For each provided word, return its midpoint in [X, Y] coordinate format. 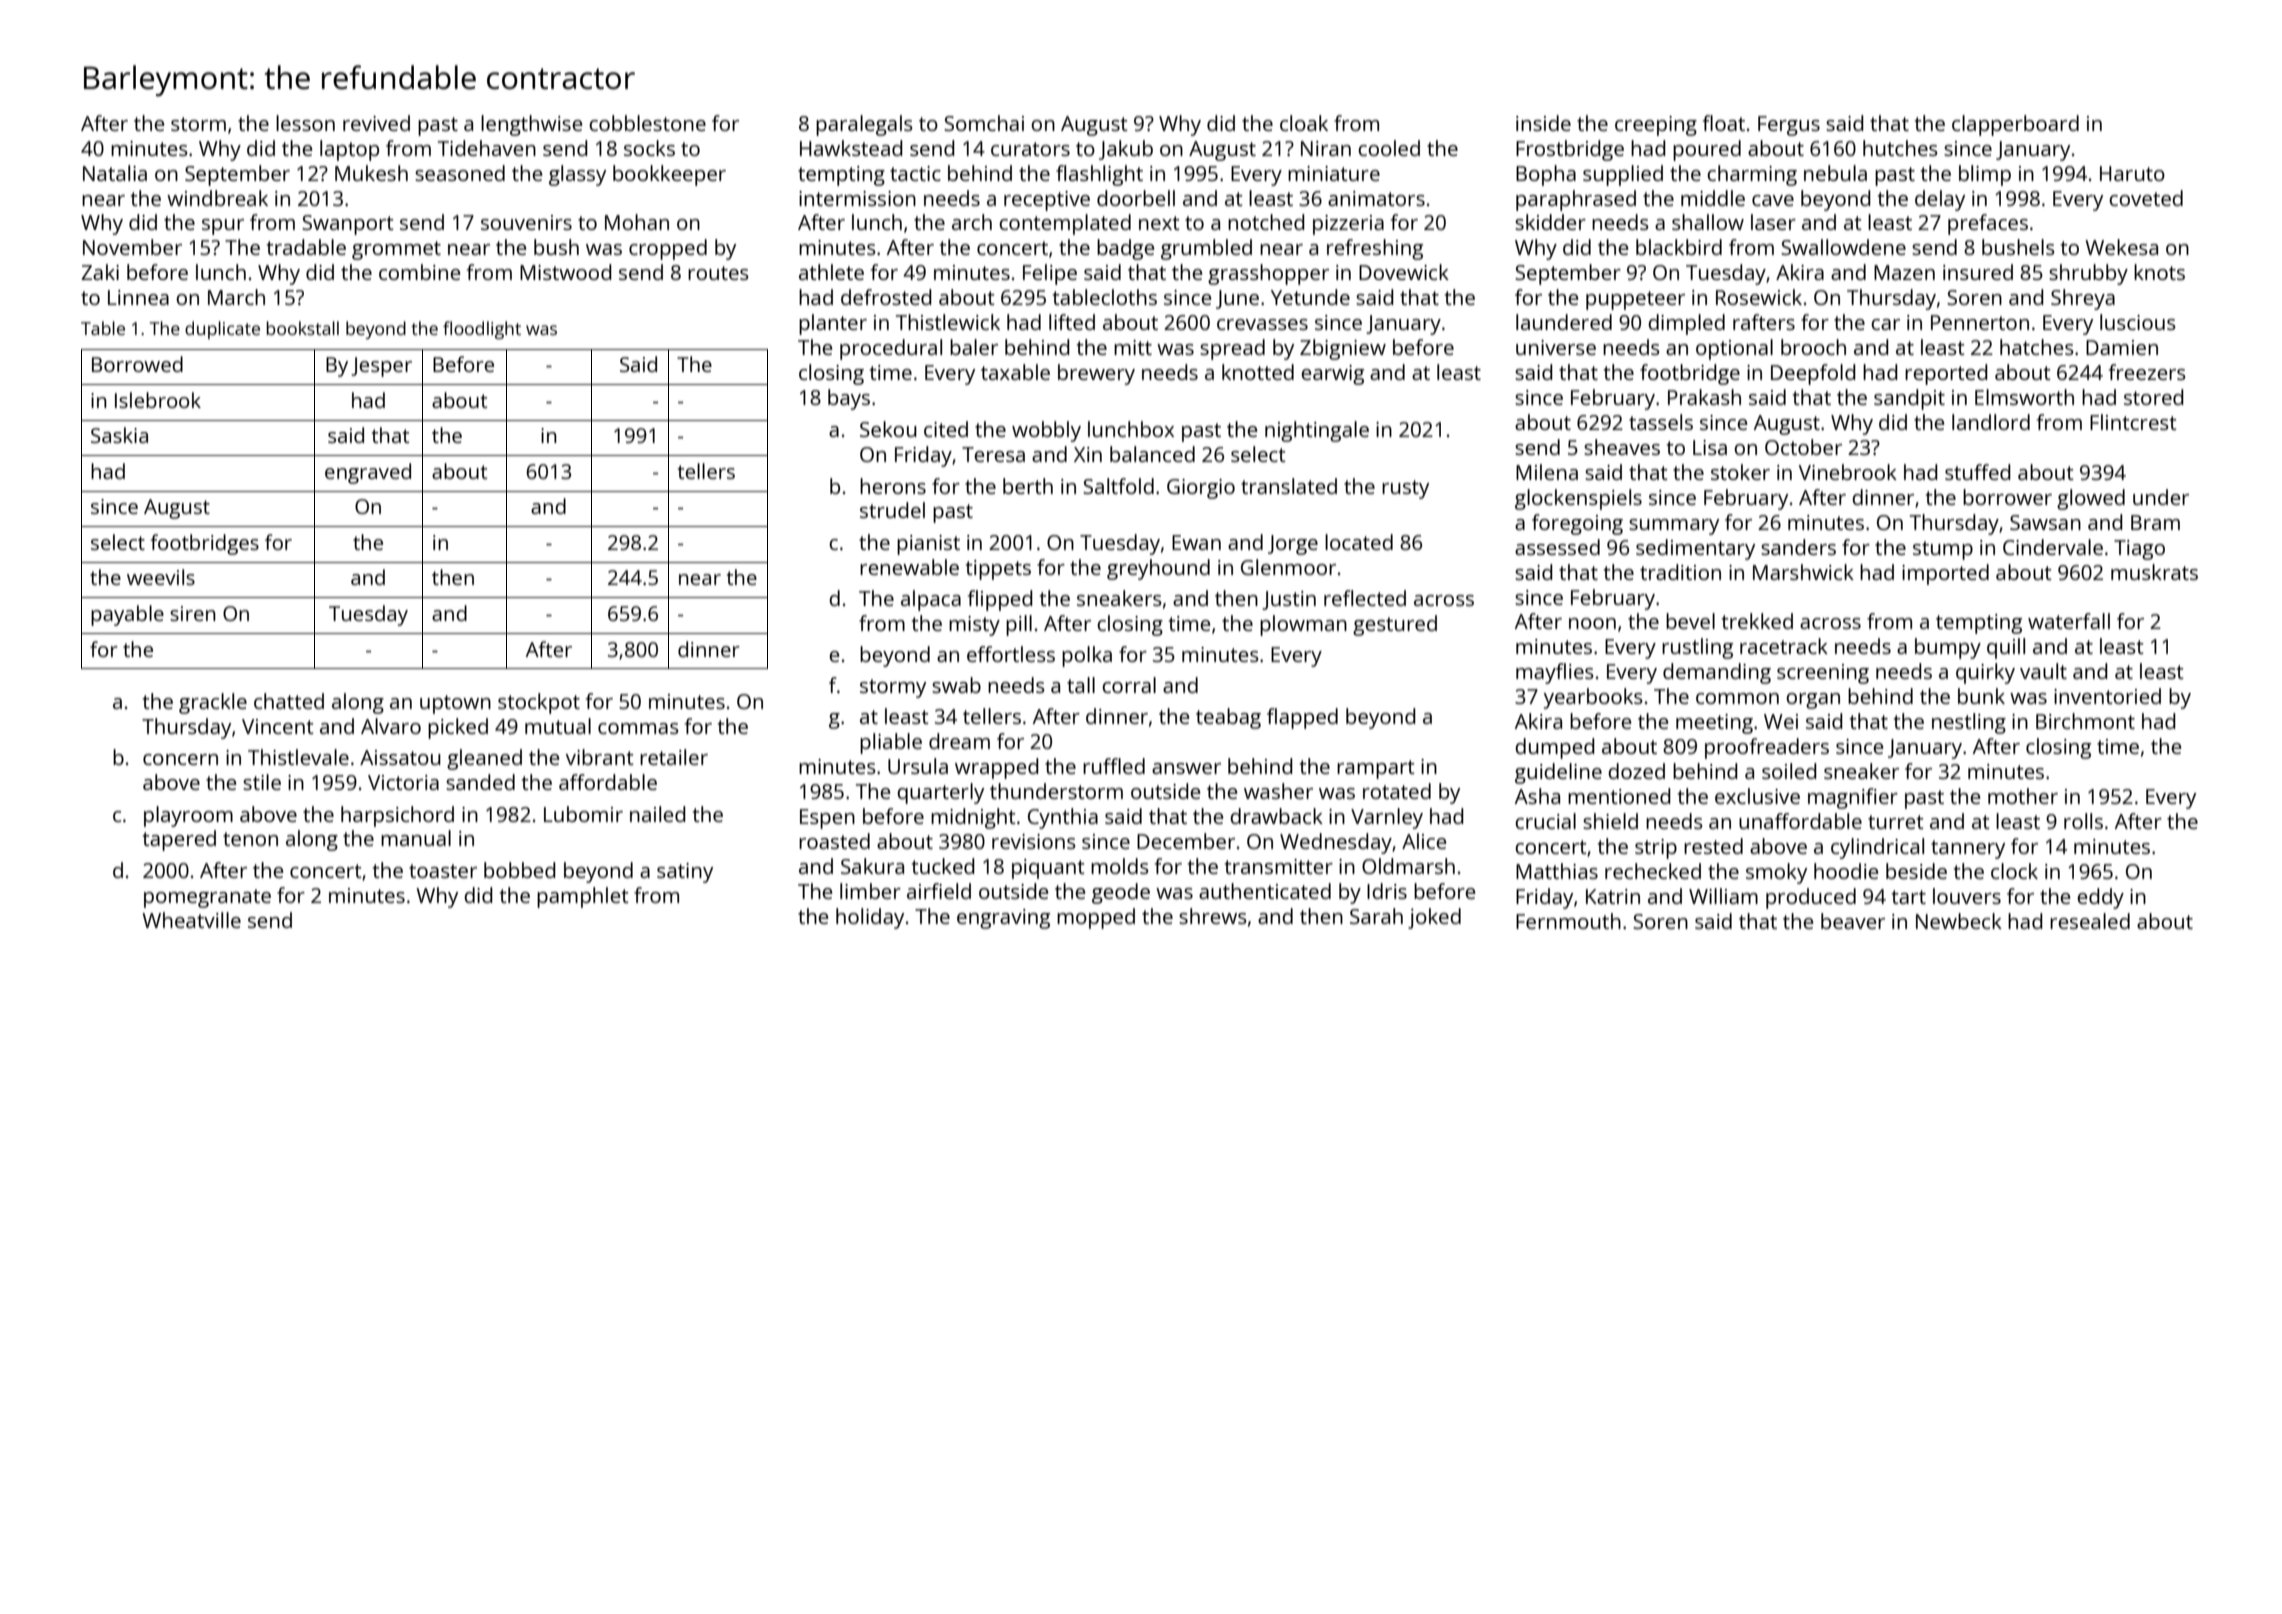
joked [1434, 918]
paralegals [864, 125]
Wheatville [191, 920]
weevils [161, 577]
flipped [1000, 600]
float [1724, 123]
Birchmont [2085, 721]
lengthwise [532, 125]
